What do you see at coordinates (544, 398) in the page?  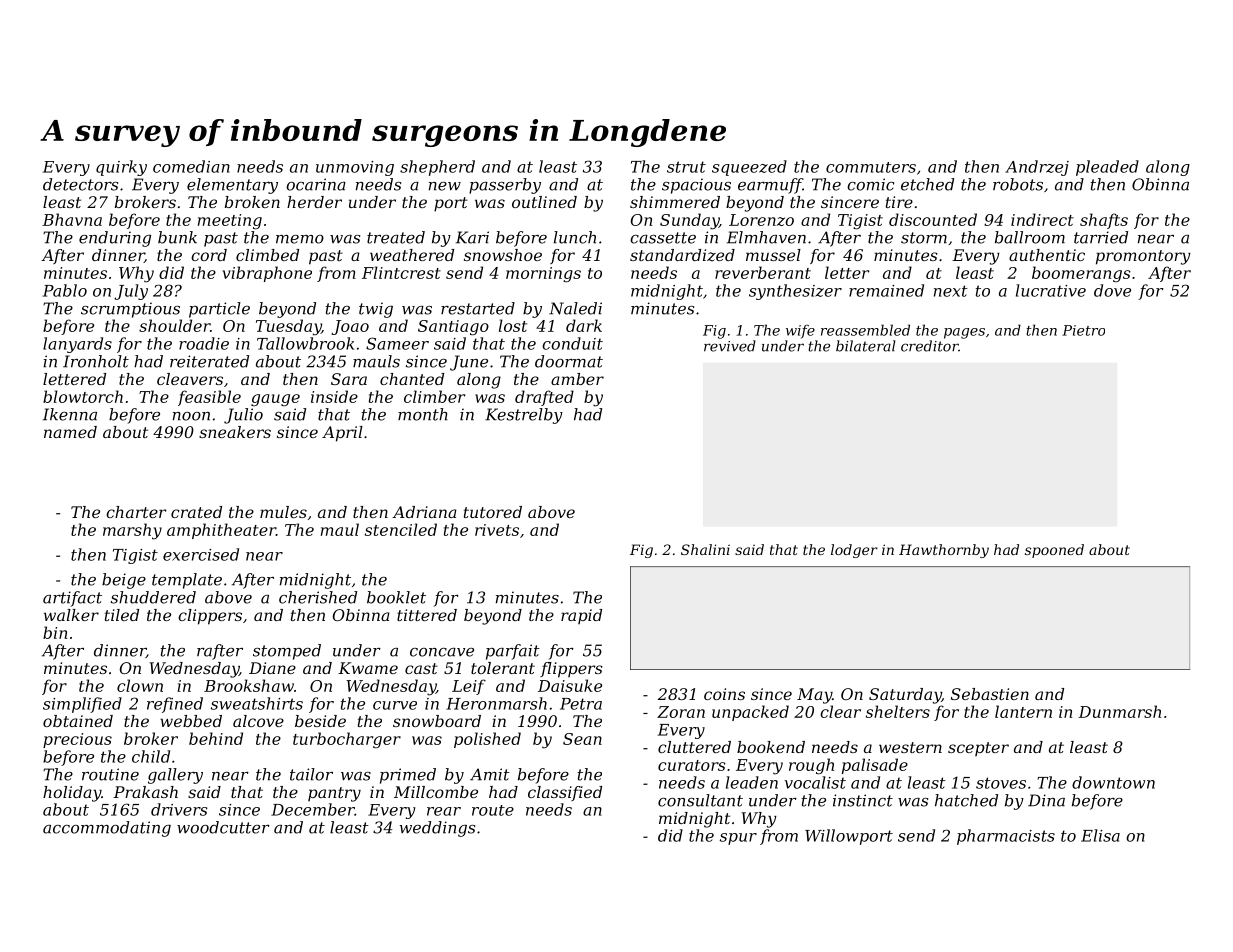 I see `drafted` at bounding box center [544, 398].
